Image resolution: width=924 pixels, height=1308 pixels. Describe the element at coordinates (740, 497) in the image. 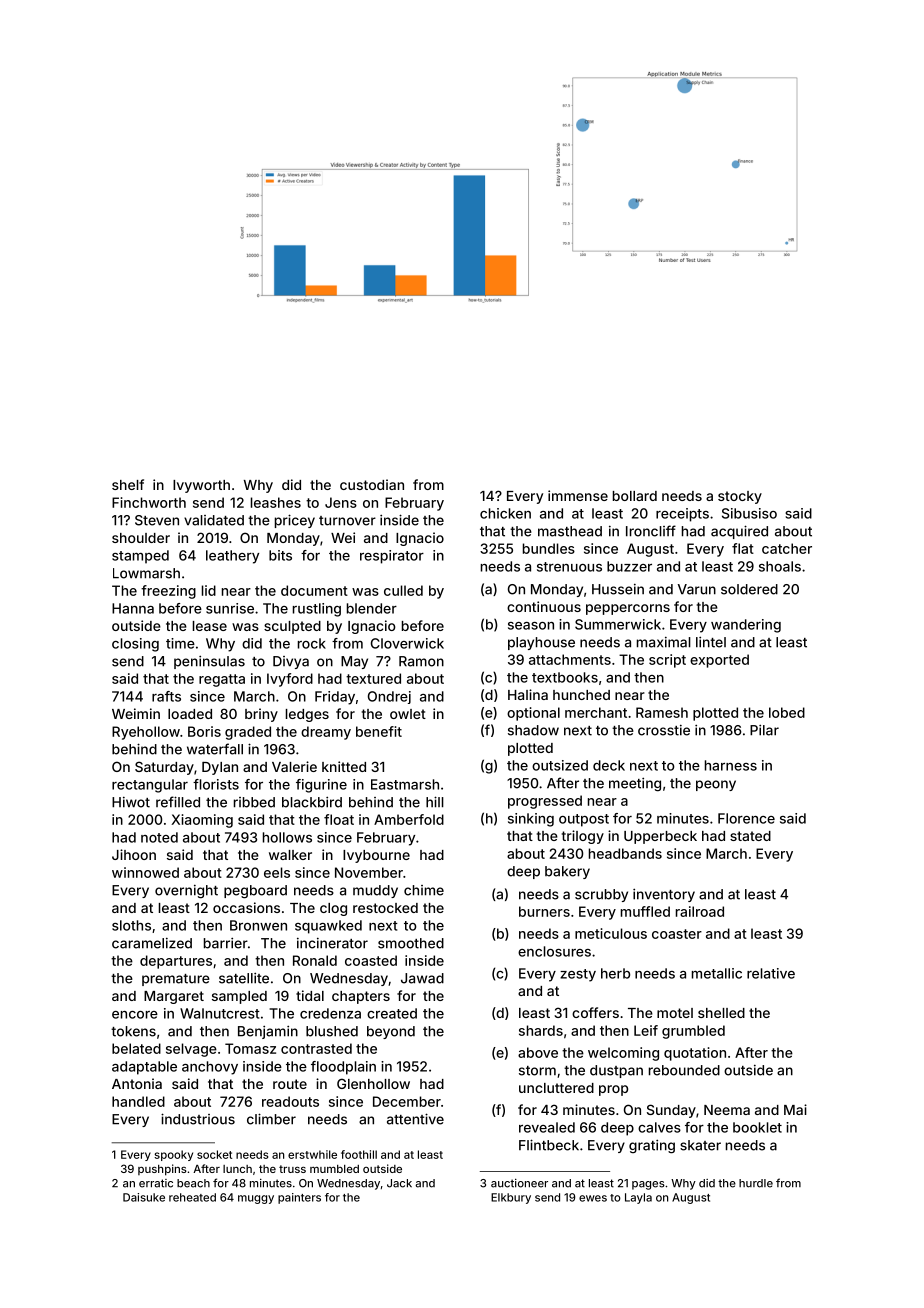

I see `stocky` at that location.
